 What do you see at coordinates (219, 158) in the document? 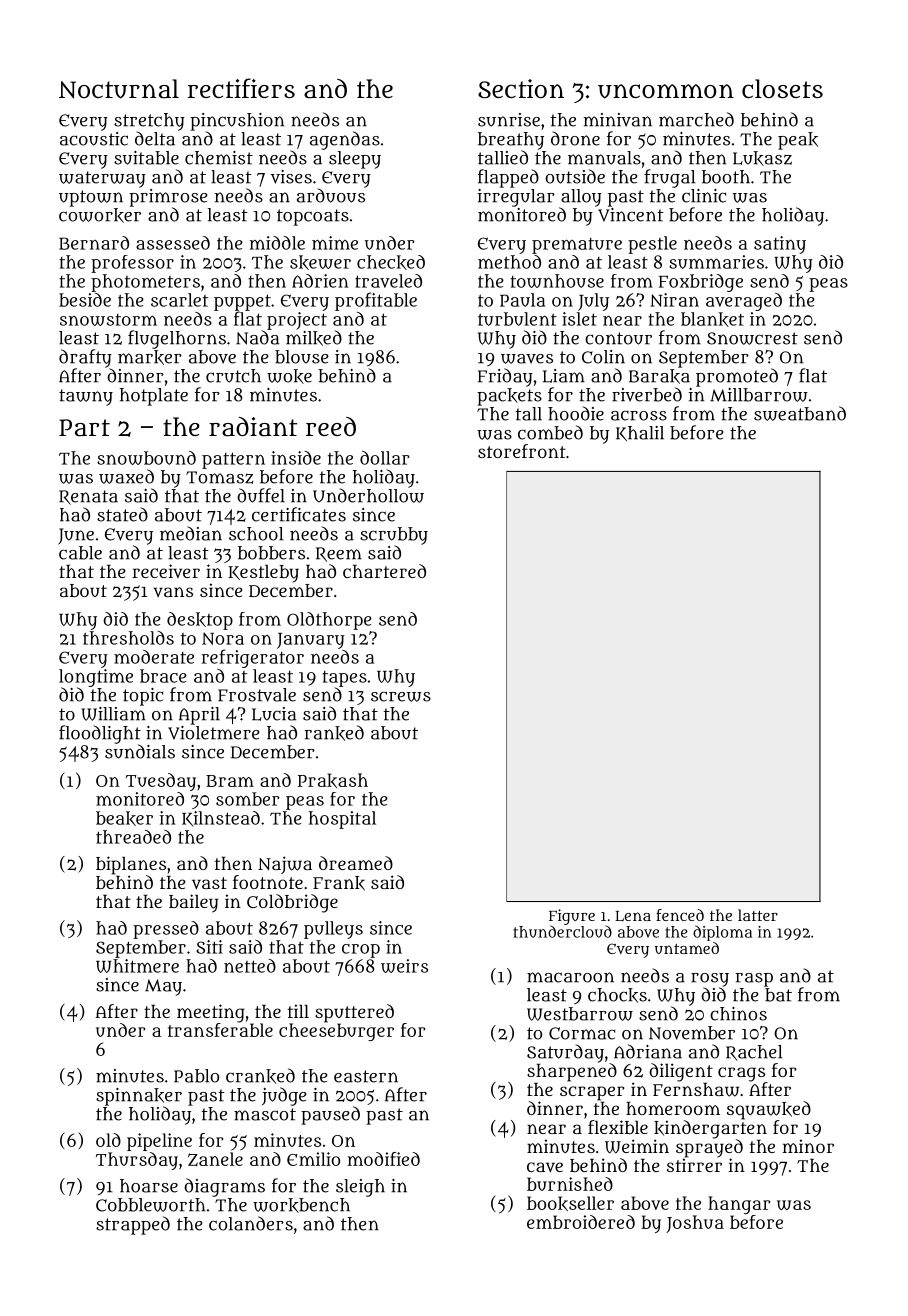
I see `chemist` at bounding box center [219, 158].
